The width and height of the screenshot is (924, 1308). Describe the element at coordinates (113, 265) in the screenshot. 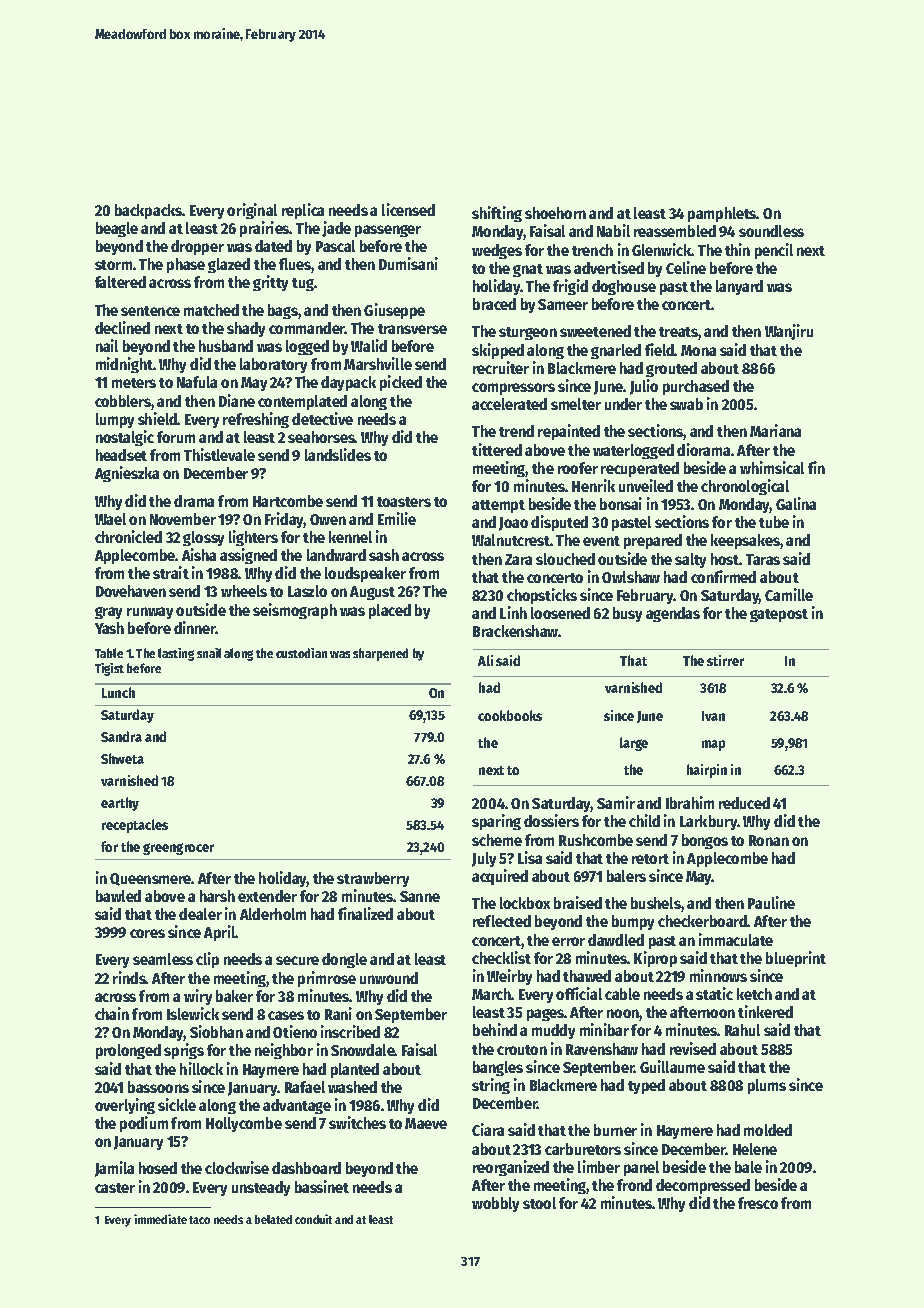

I see `storm` at that location.
